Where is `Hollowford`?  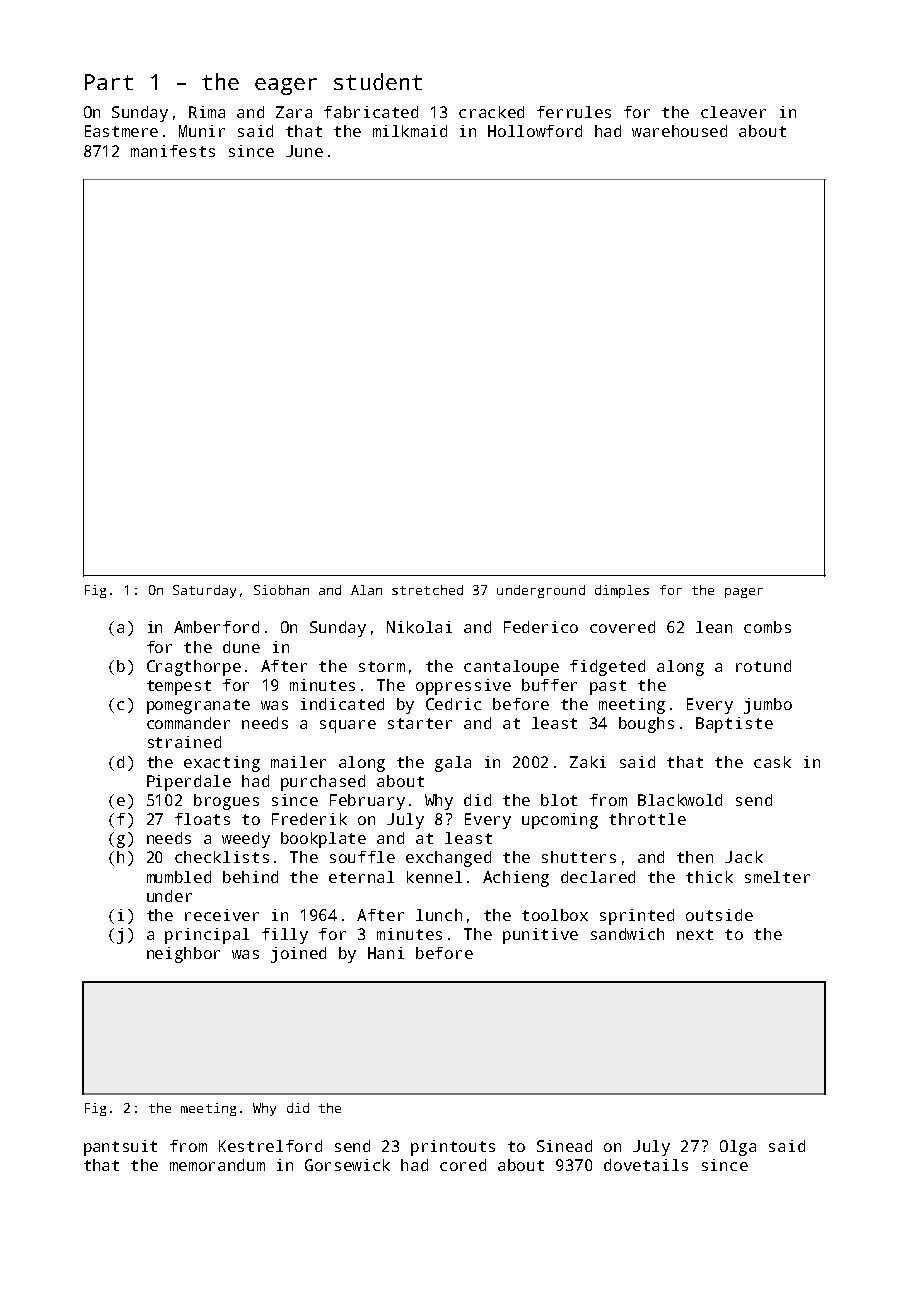 Hollowford is located at coordinates (535, 131).
